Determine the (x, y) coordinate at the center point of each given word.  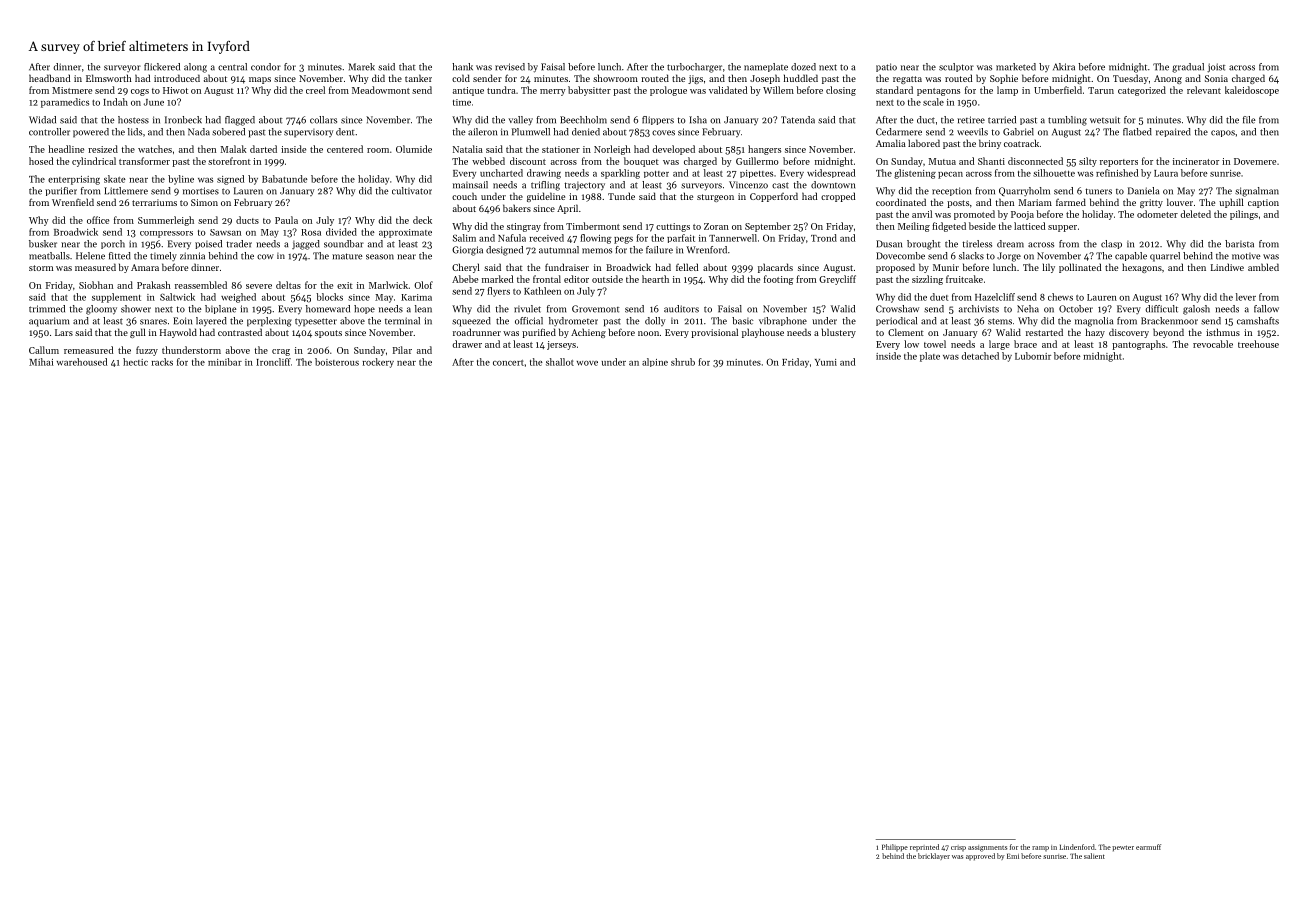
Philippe (895, 848)
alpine (655, 362)
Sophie (1004, 79)
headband (49, 78)
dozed (803, 67)
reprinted (924, 847)
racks (162, 362)
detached (980, 356)
